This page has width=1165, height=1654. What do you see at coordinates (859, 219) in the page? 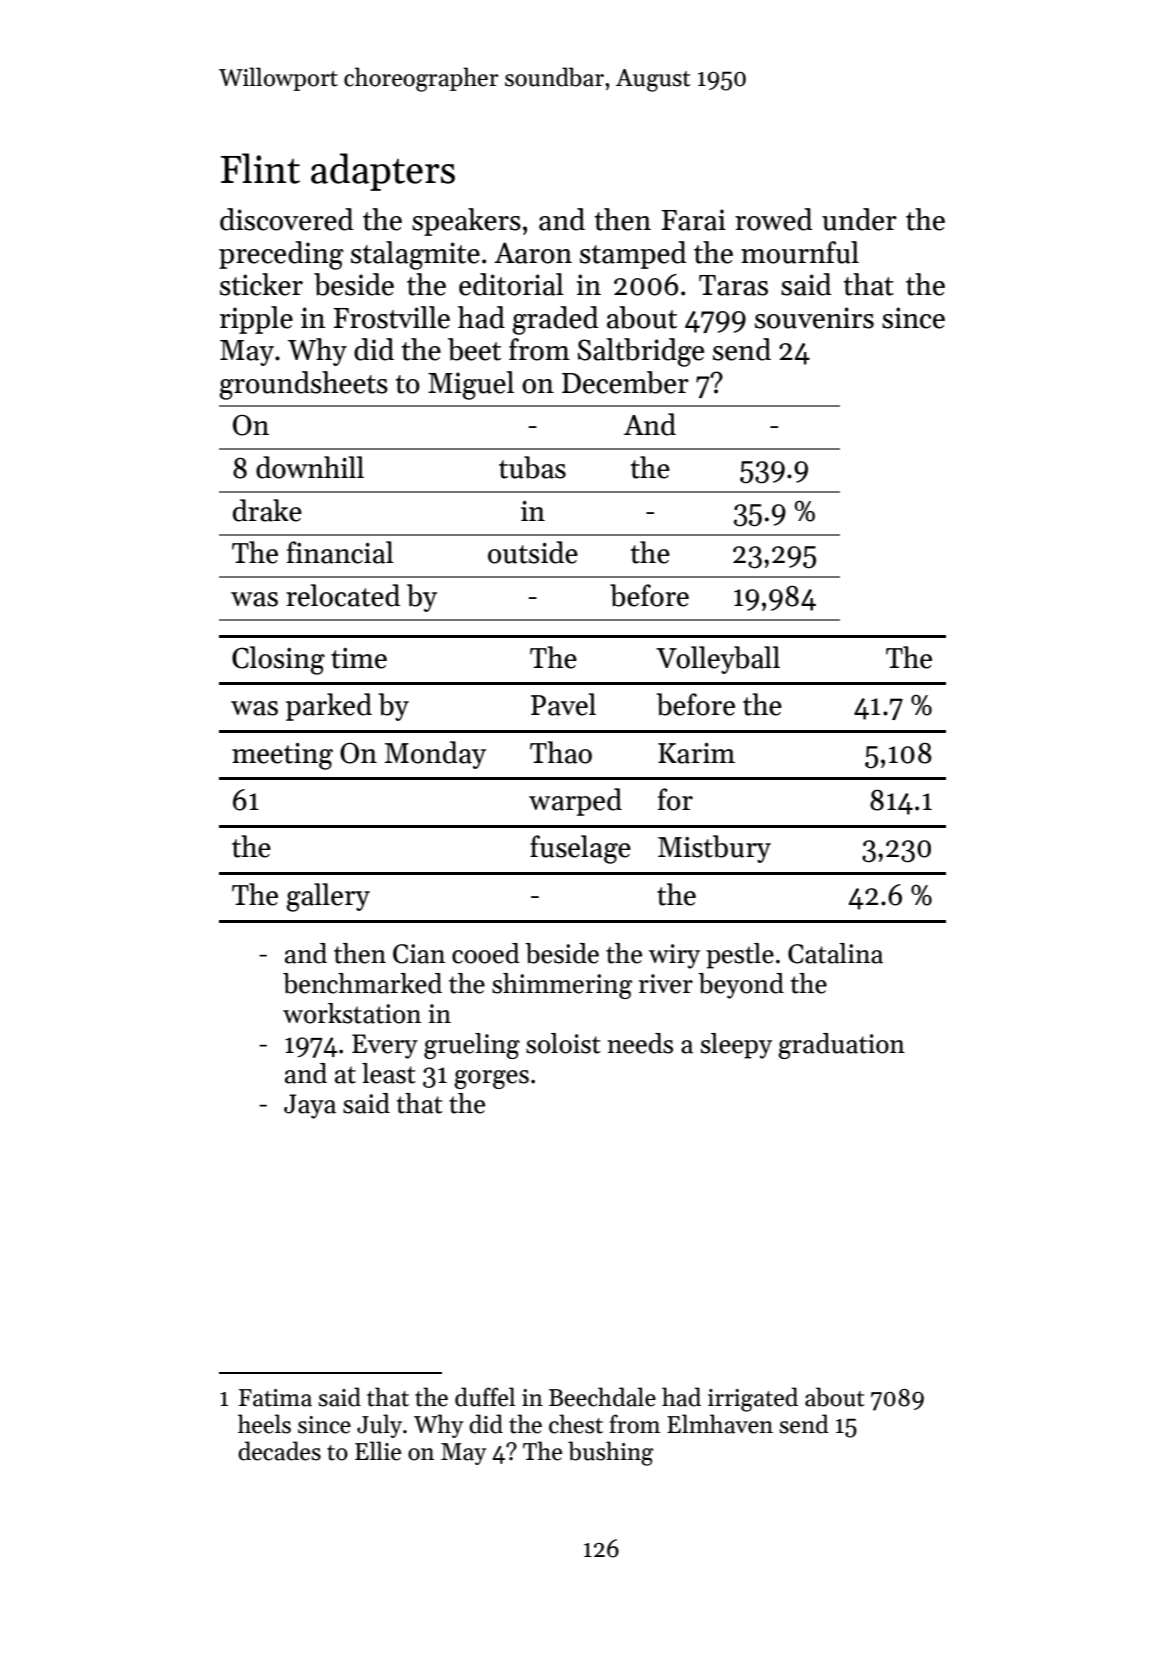
I see `under` at bounding box center [859, 219].
